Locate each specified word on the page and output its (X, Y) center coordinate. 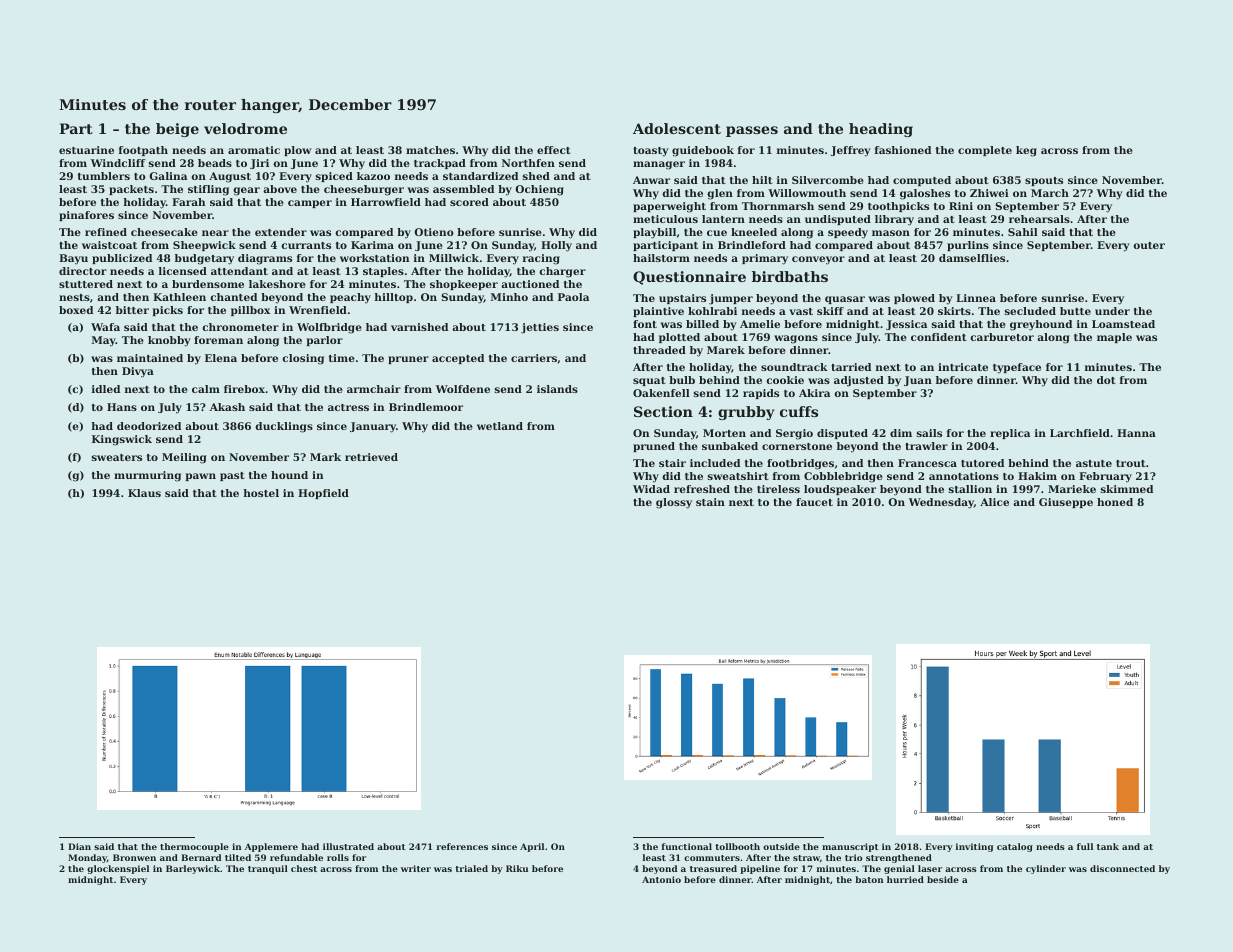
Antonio (661, 879)
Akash (227, 407)
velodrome (245, 128)
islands (557, 389)
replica (1010, 434)
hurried (905, 879)
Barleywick (193, 869)
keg (1026, 151)
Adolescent (677, 128)
